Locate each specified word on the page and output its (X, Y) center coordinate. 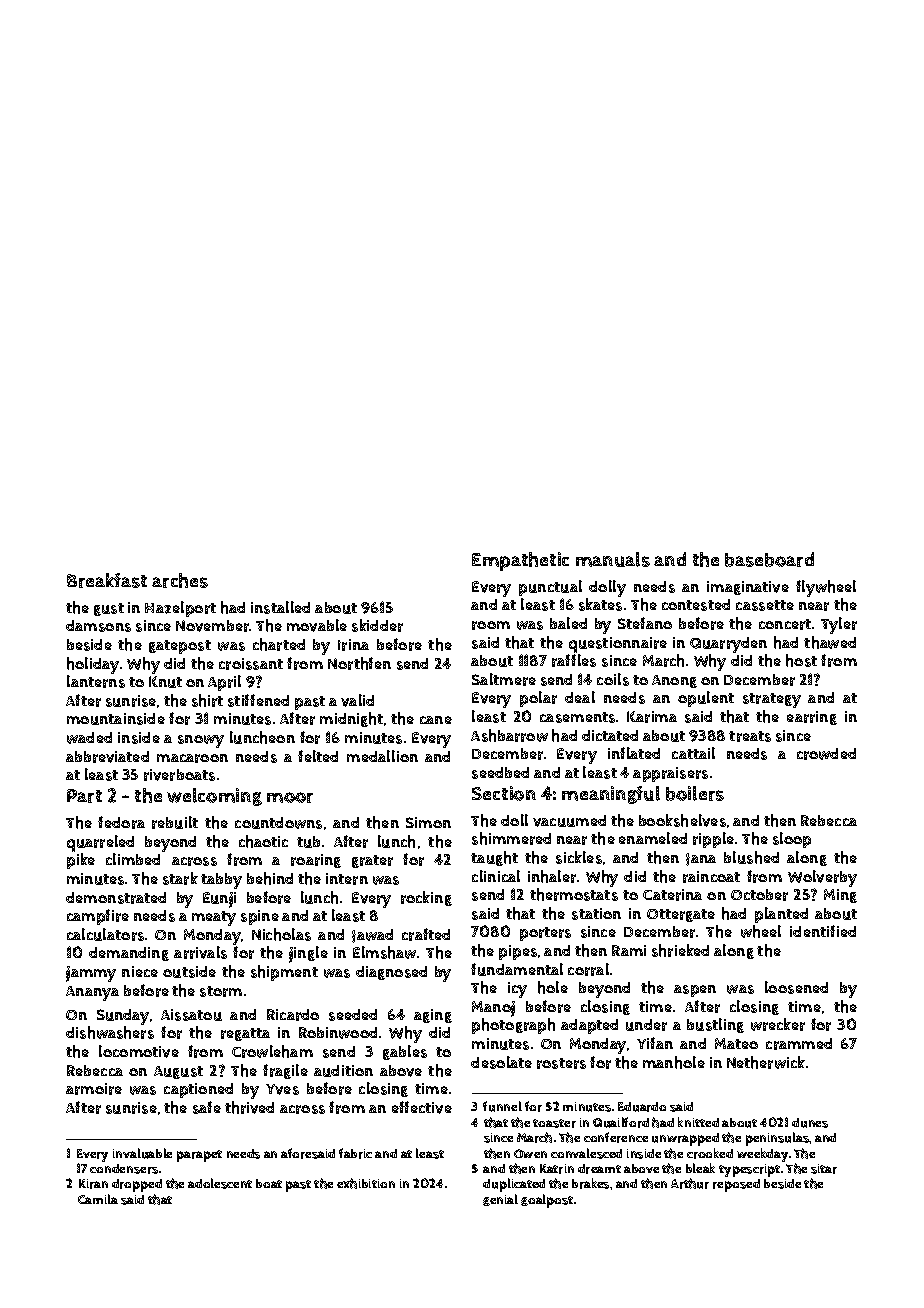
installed (280, 607)
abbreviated (107, 757)
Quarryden (728, 645)
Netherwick (766, 1062)
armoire (94, 1089)
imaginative (748, 588)
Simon (428, 822)
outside (189, 972)
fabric (355, 1153)
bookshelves (682, 820)
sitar (824, 1169)
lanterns (96, 681)
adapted (589, 1026)
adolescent (220, 1183)
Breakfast (107, 580)
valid (357, 700)
